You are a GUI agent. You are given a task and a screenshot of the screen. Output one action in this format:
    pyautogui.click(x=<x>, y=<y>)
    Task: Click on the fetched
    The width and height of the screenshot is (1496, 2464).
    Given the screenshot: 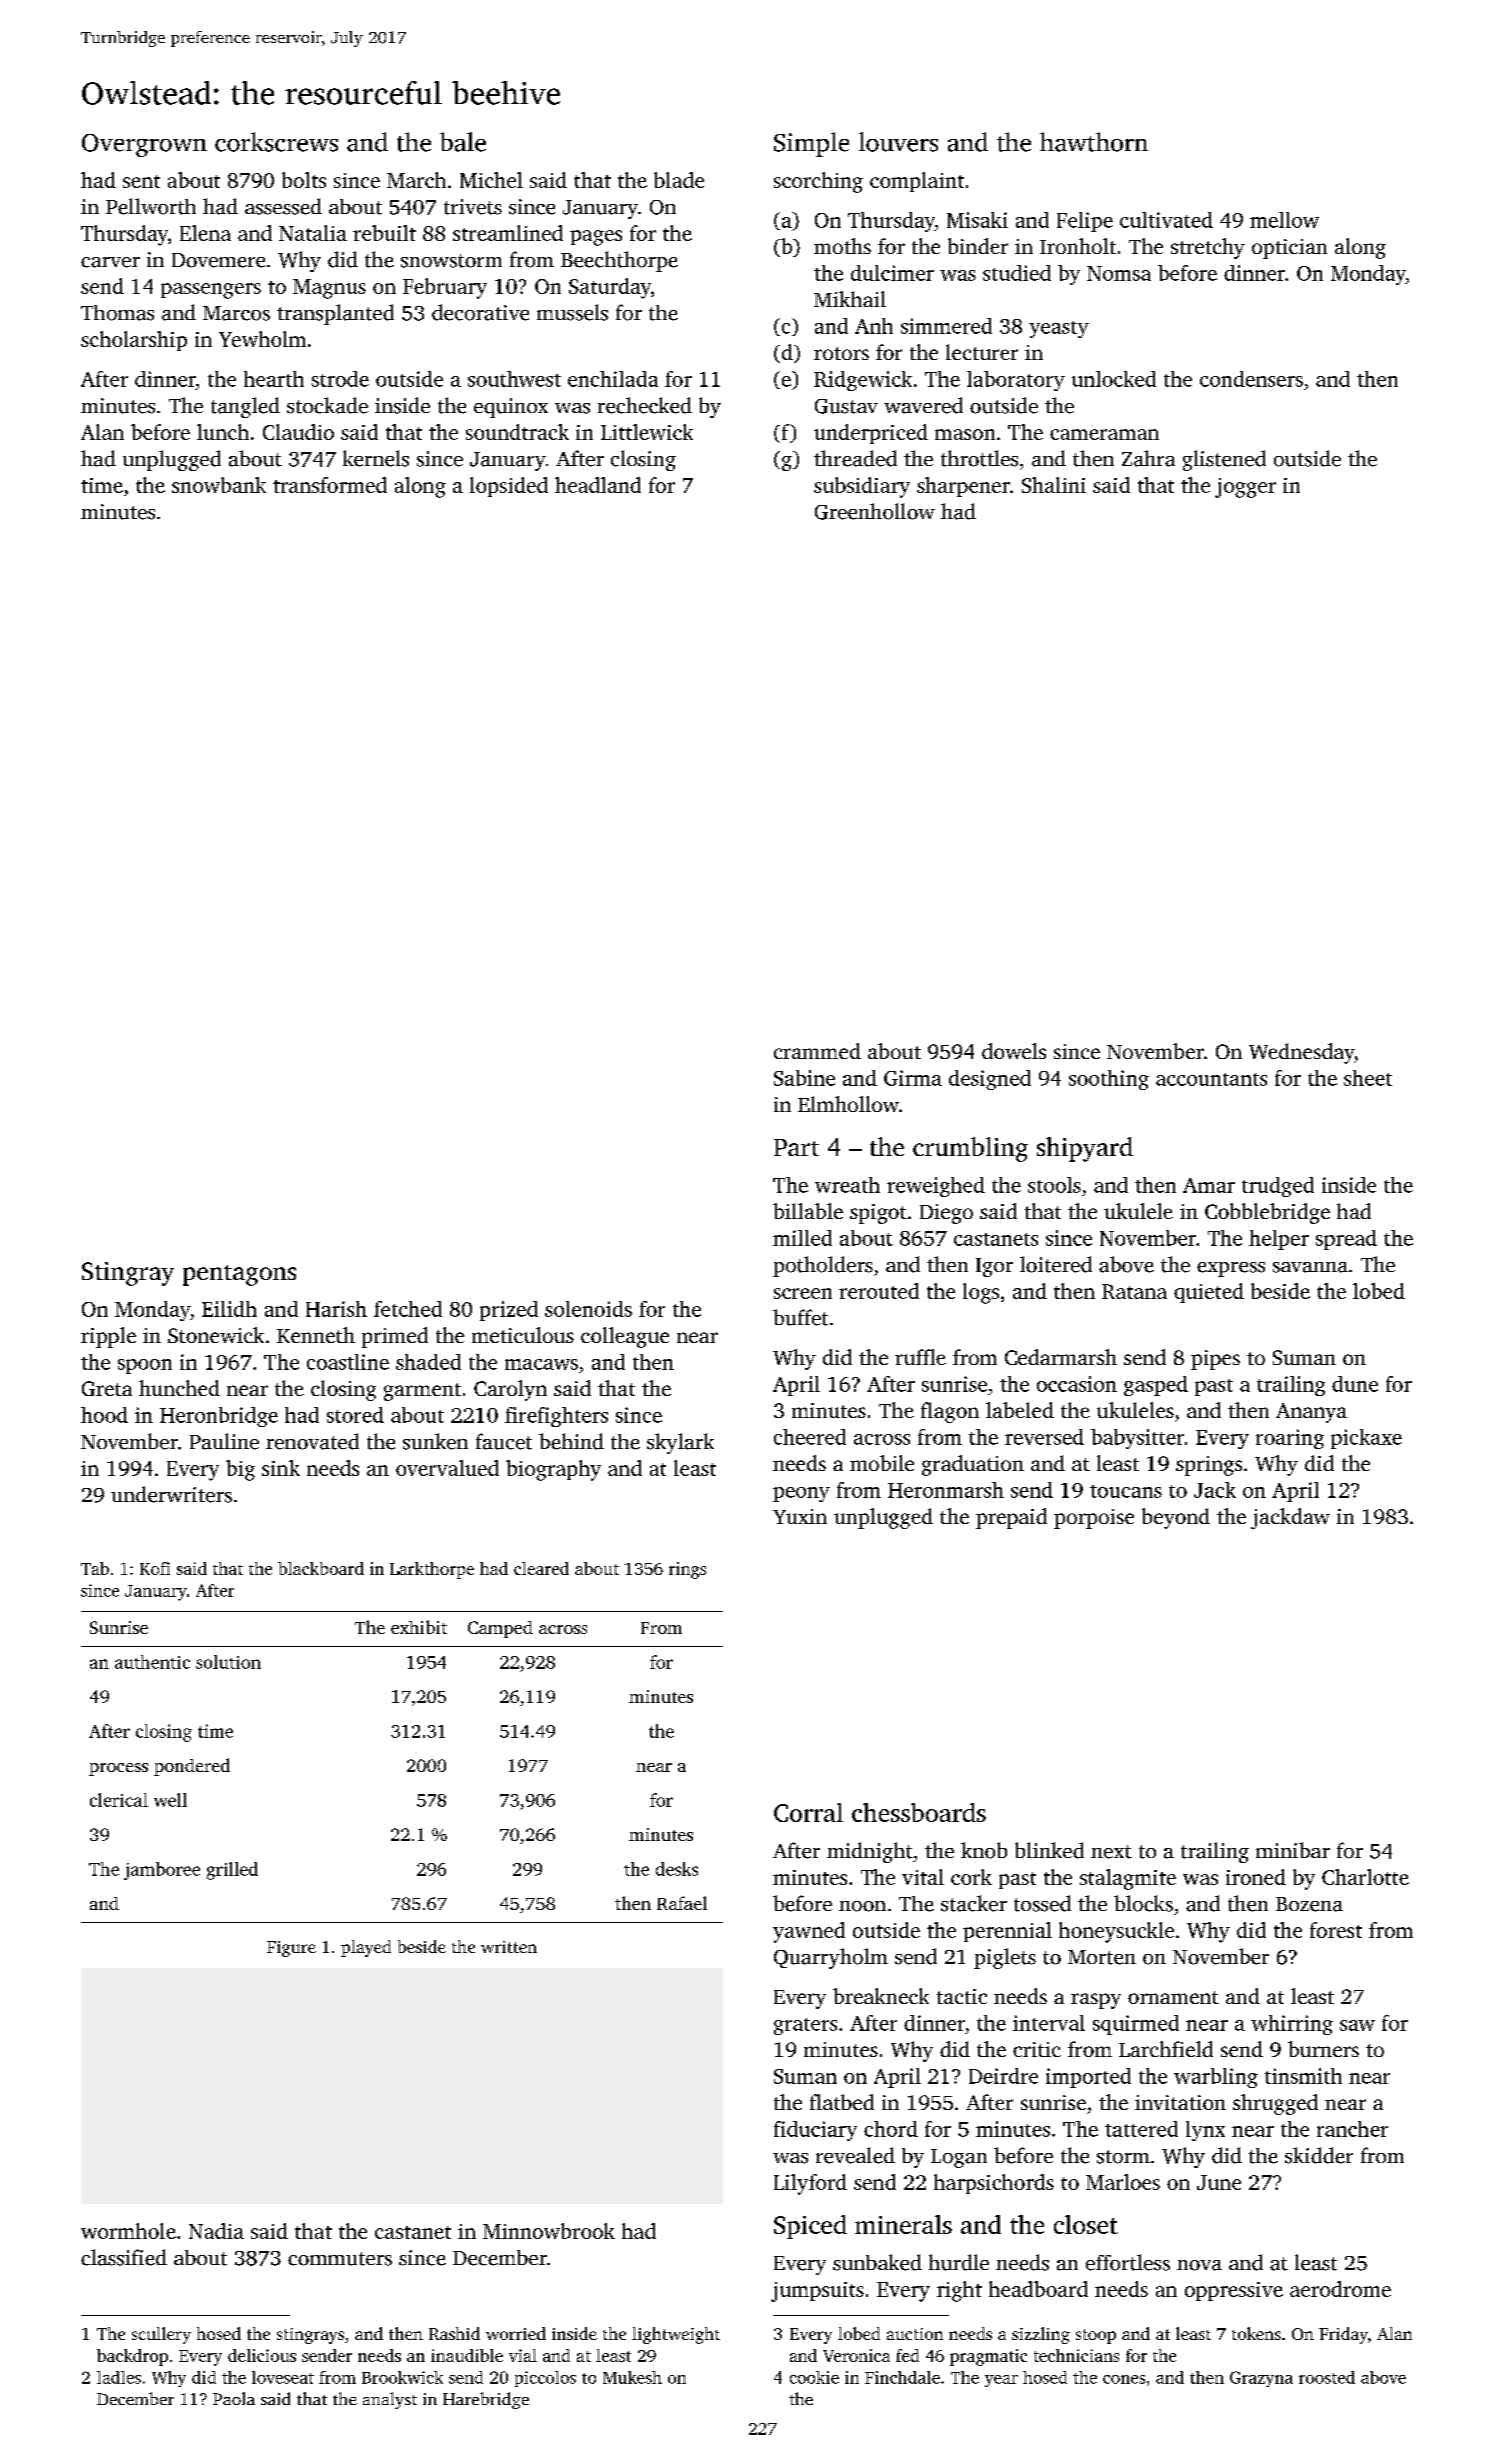 What is the action you would take?
    pyautogui.click(x=408, y=1309)
